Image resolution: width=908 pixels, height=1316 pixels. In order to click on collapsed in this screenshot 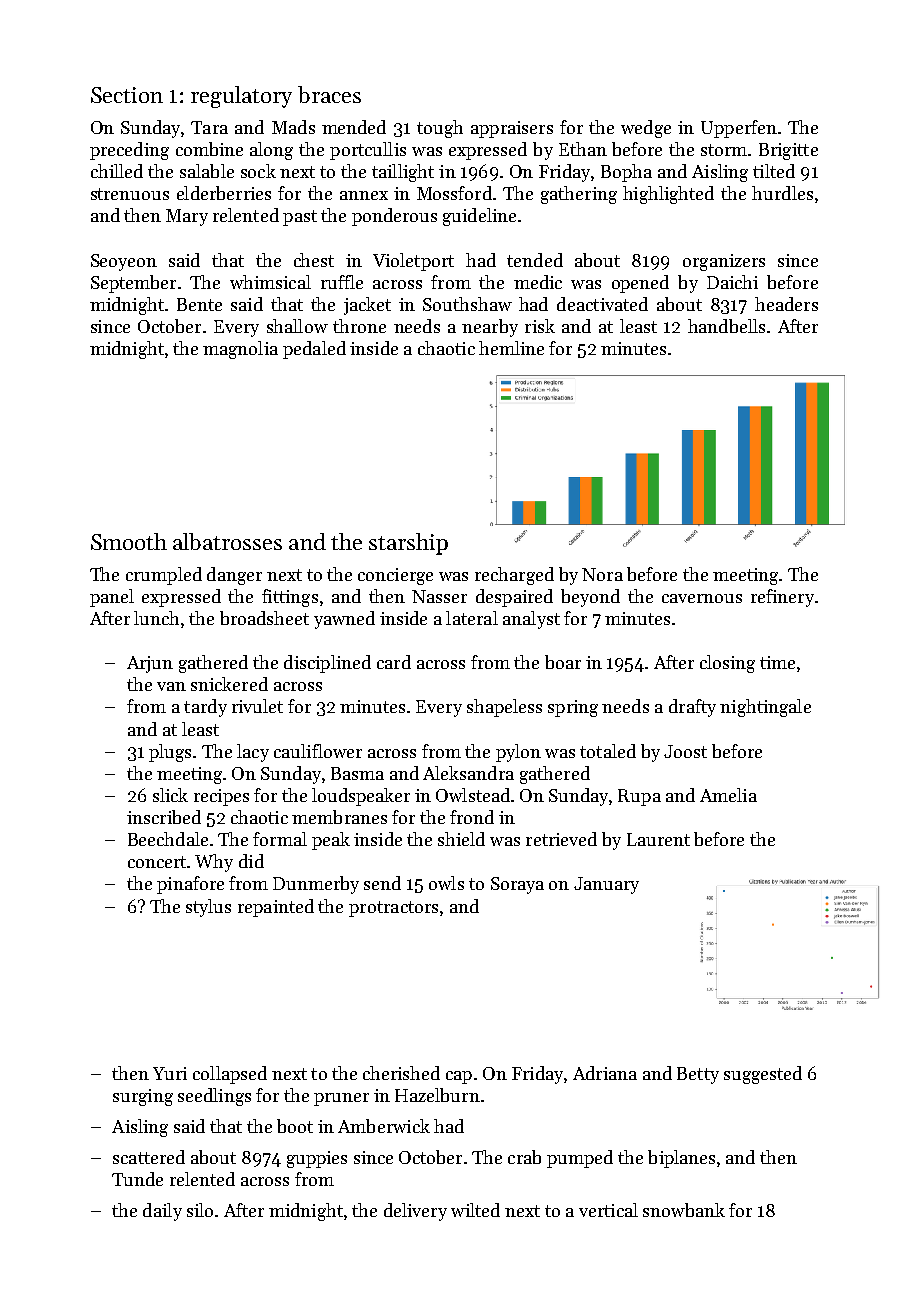, I will do `click(230, 1075)`.
